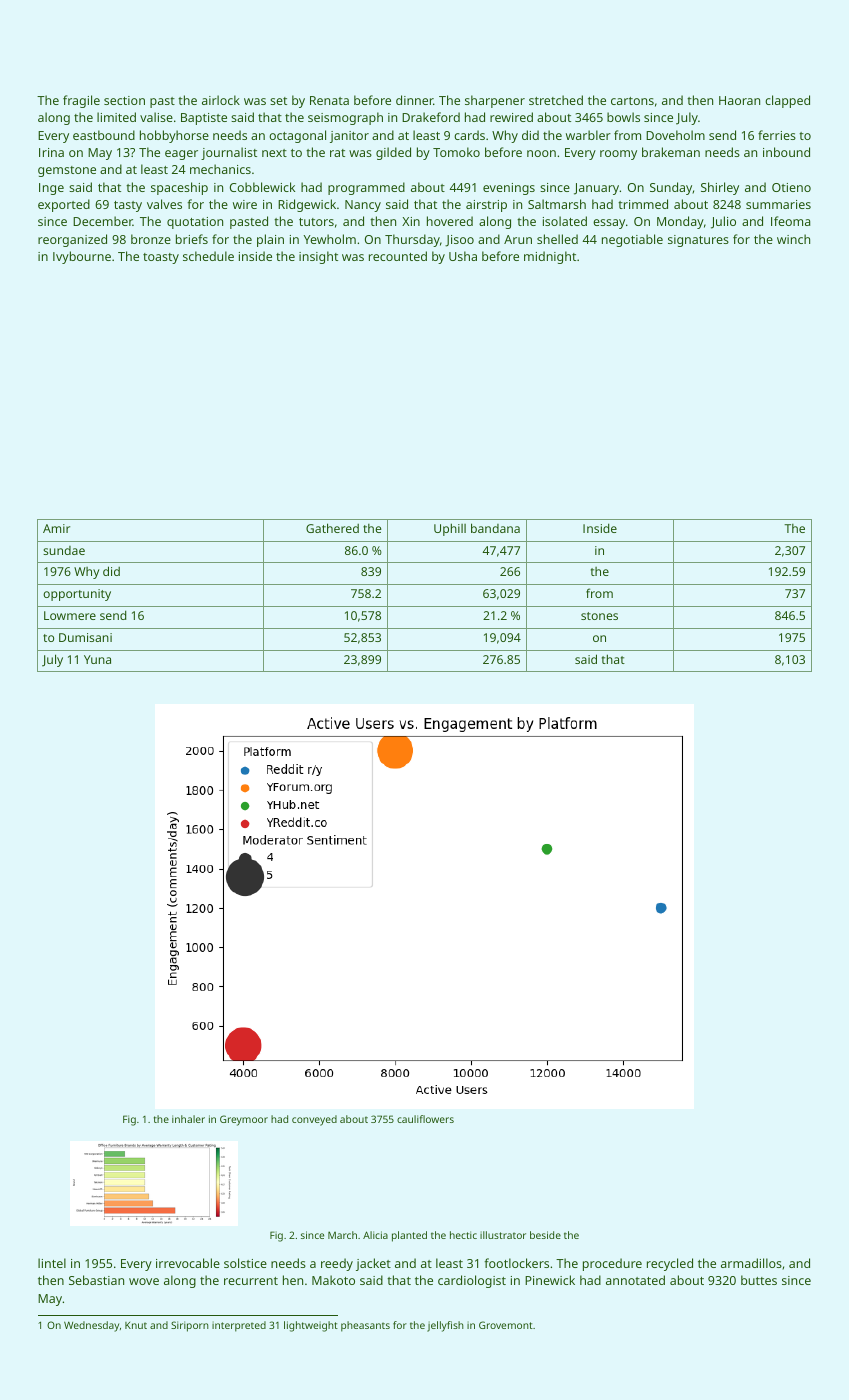 The image size is (849, 1400). I want to click on cartons, so click(632, 101).
